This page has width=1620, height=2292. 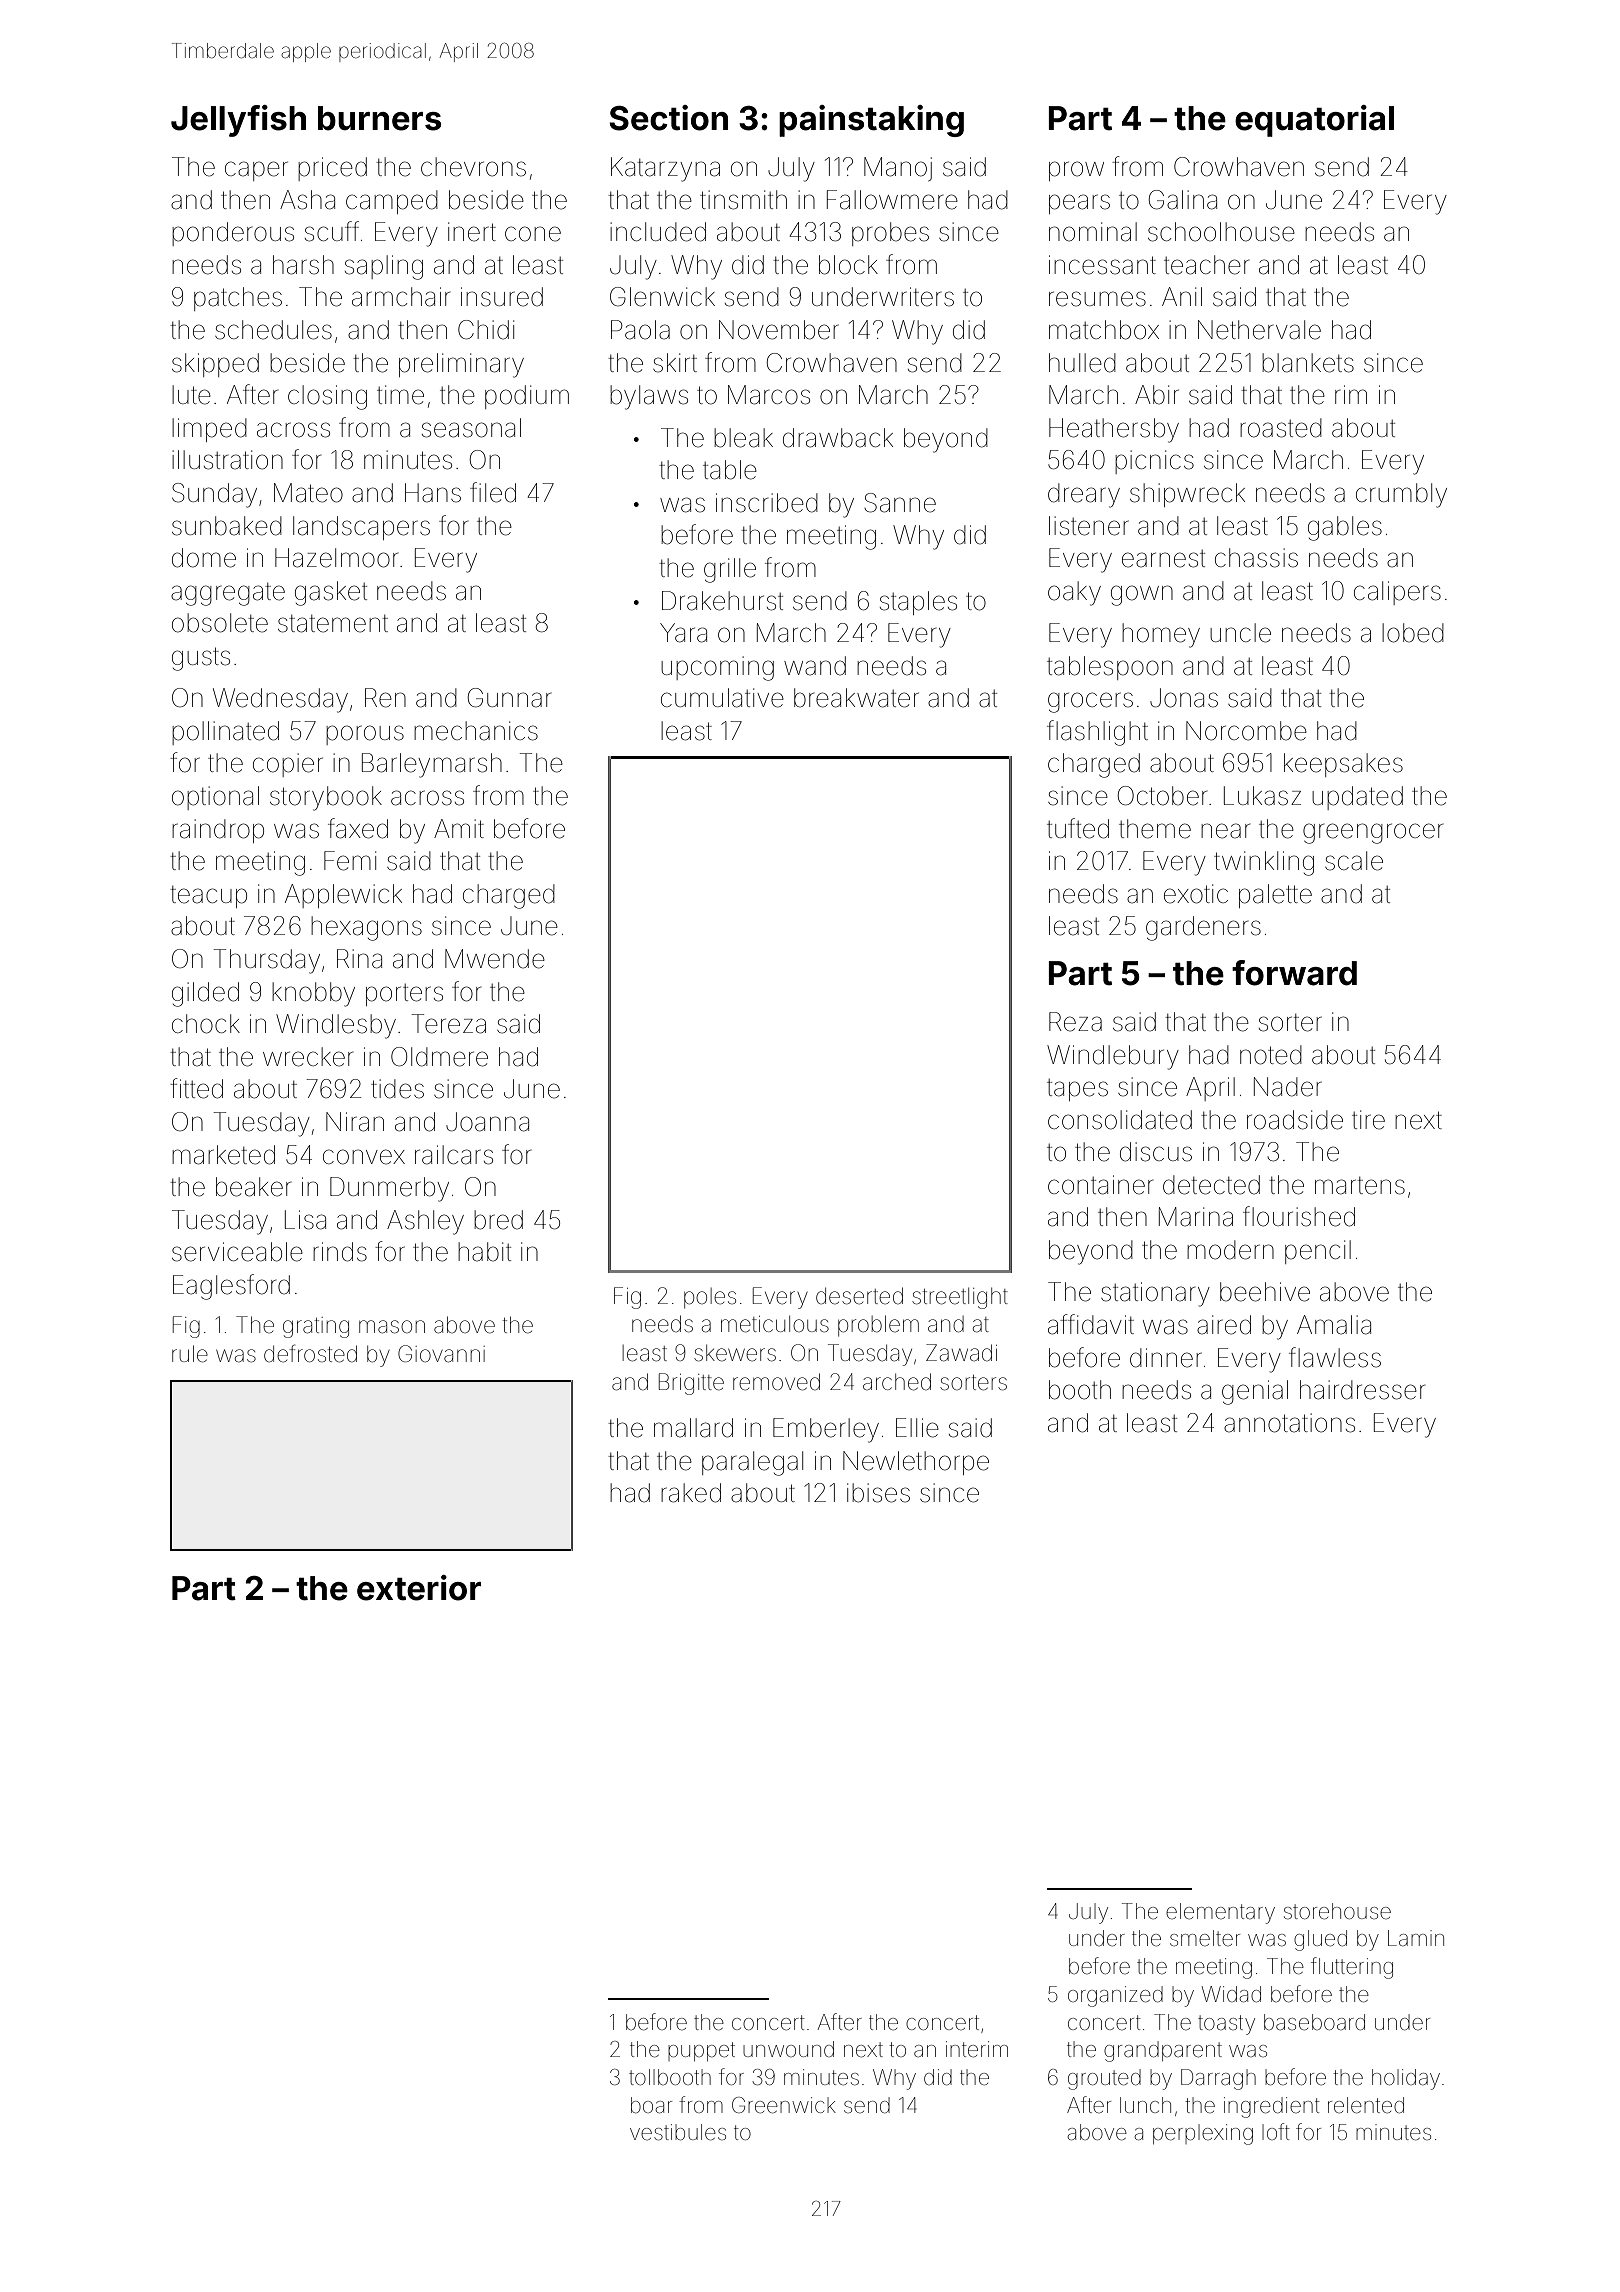 What do you see at coordinates (1155, 1294) in the page?
I see `stationary` at bounding box center [1155, 1294].
